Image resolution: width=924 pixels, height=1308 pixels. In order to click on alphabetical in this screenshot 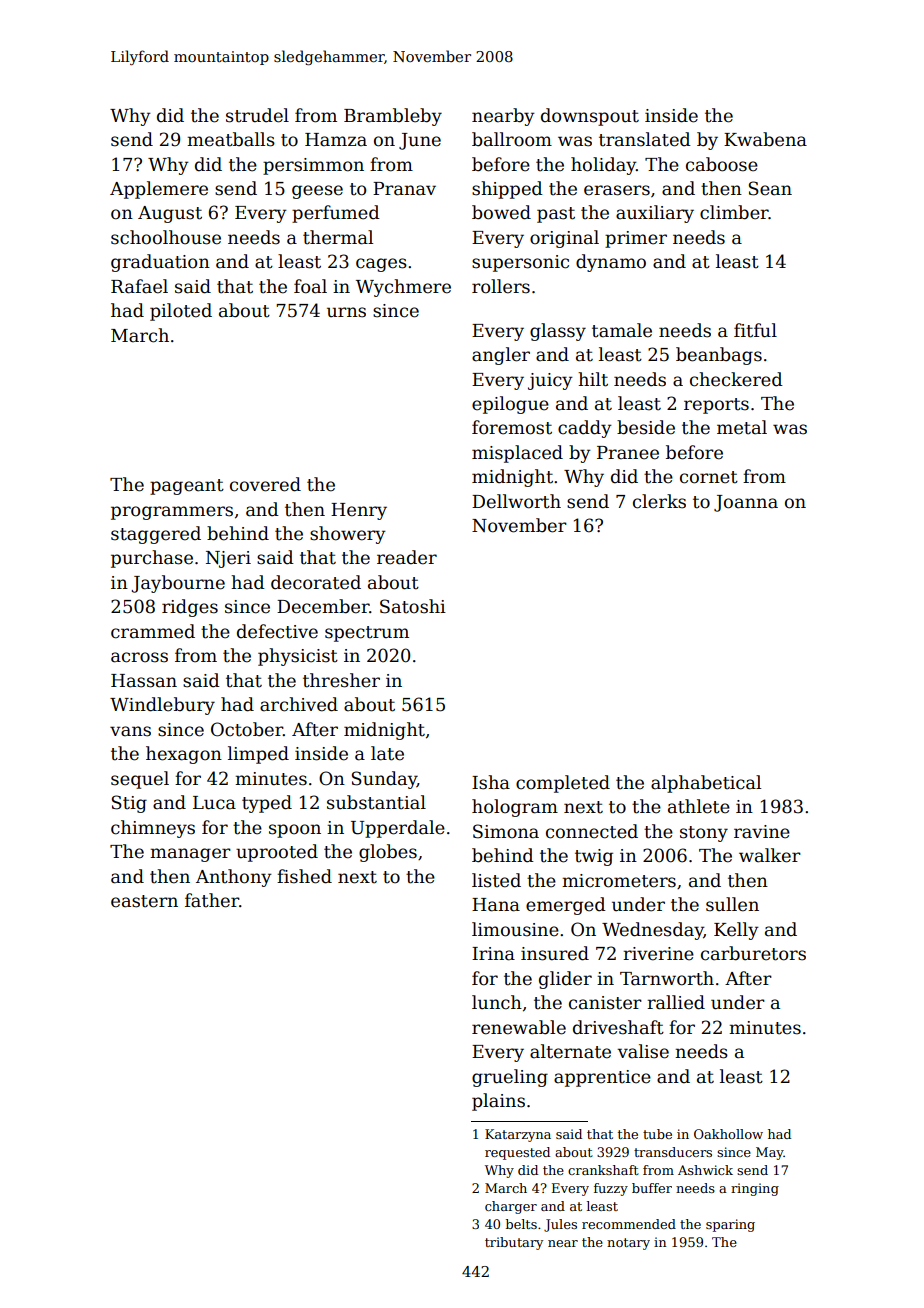, I will do `click(706, 784)`.
